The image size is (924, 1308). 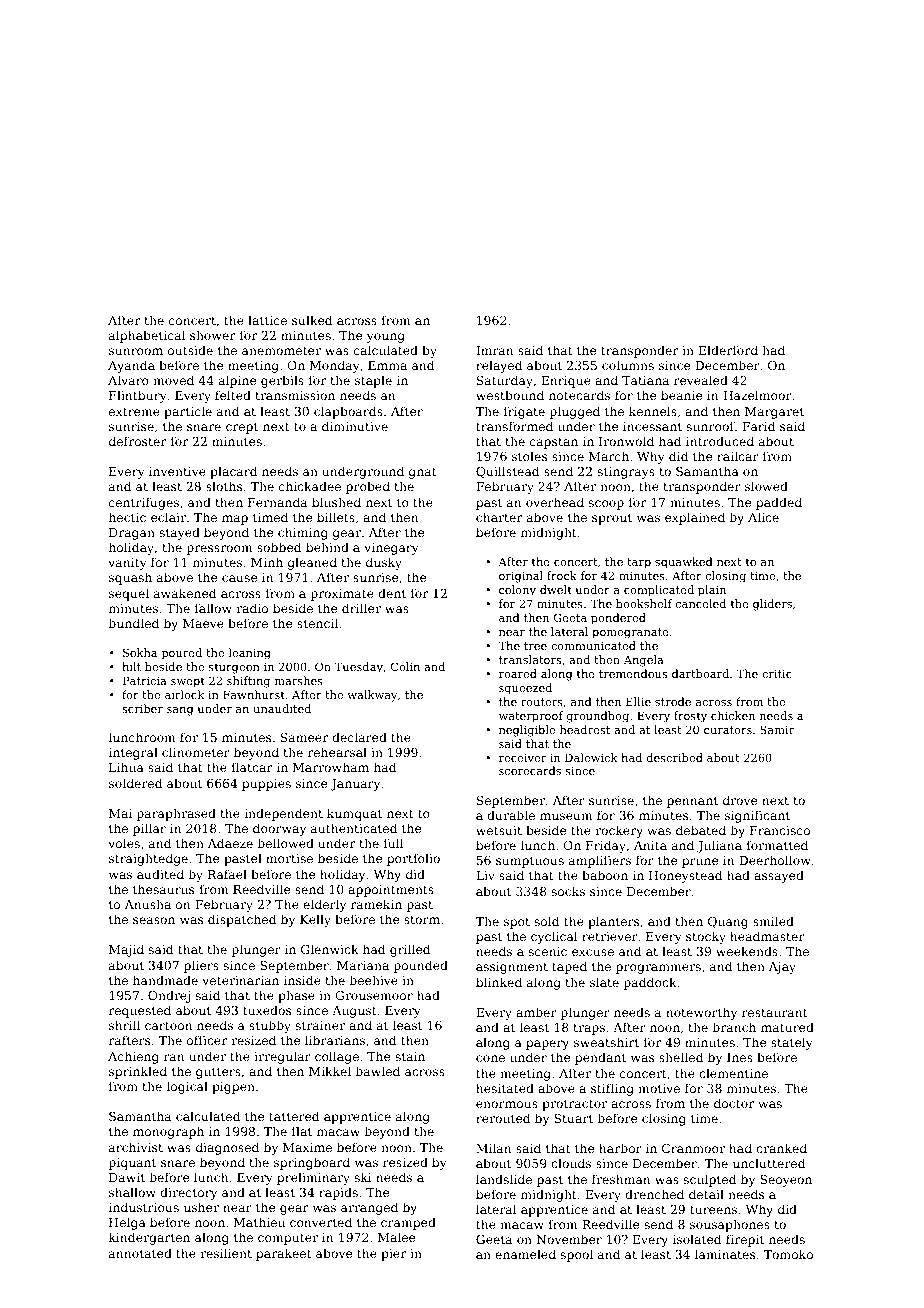 I want to click on Ayanda, so click(x=131, y=366).
